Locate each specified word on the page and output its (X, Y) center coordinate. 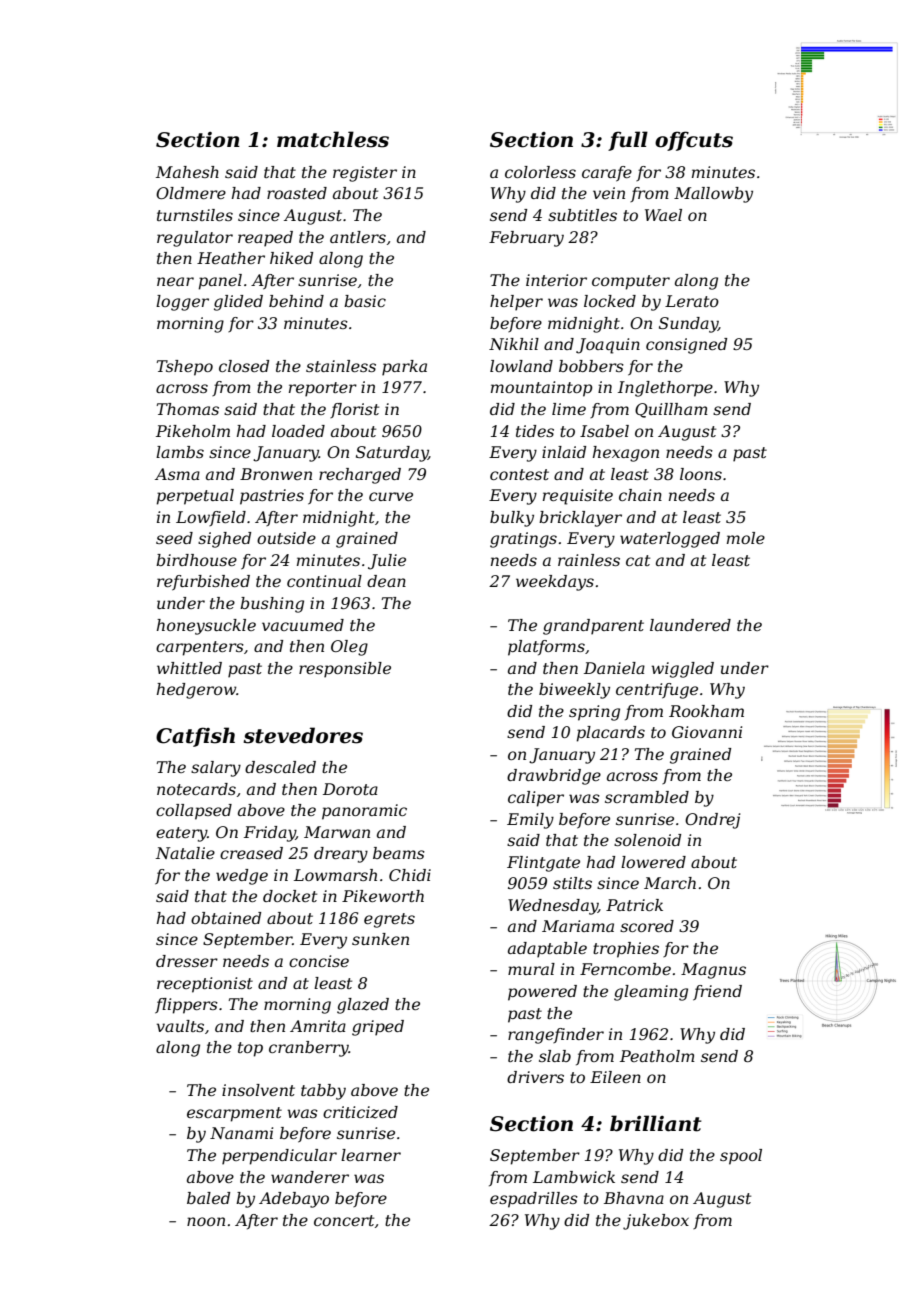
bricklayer (580, 519)
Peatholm (657, 1056)
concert (344, 1220)
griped (378, 1028)
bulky (512, 519)
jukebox (656, 1222)
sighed (224, 540)
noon (206, 1221)
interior (556, 280)
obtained (226, 918)
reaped (265, 239)
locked (610, 301)
